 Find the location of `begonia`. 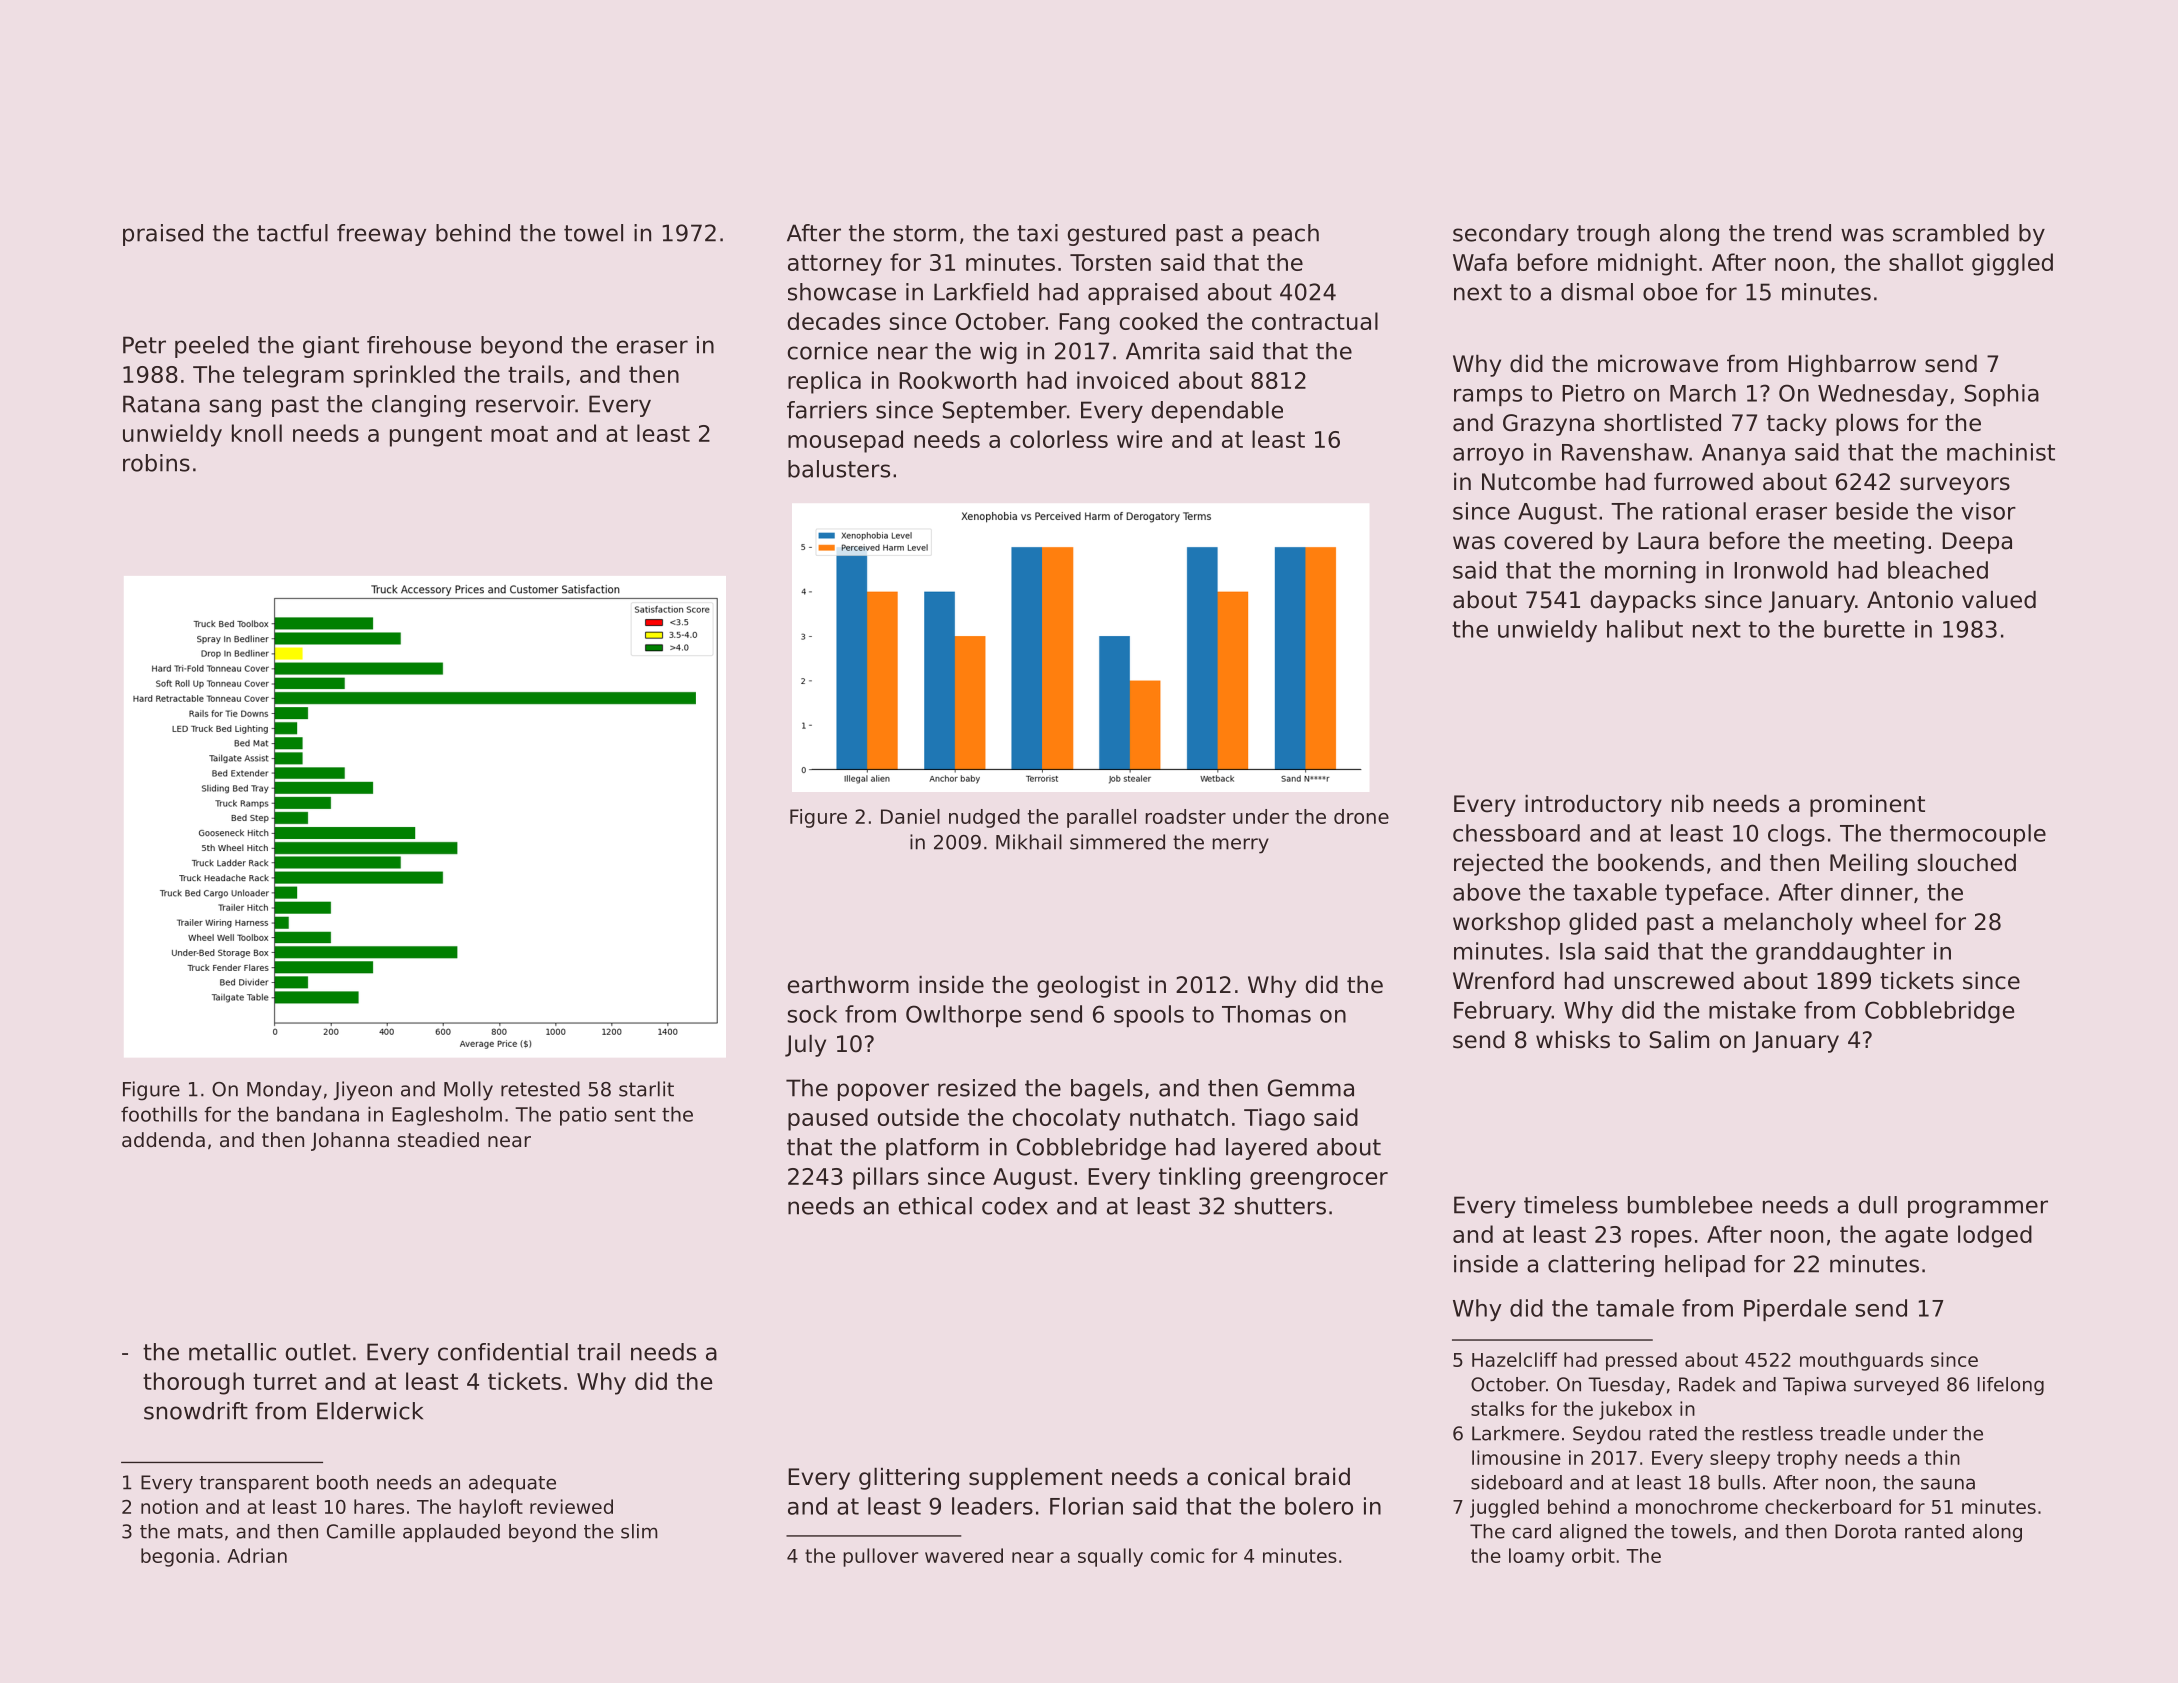

begonia is located at coordinates (177, 1557).
